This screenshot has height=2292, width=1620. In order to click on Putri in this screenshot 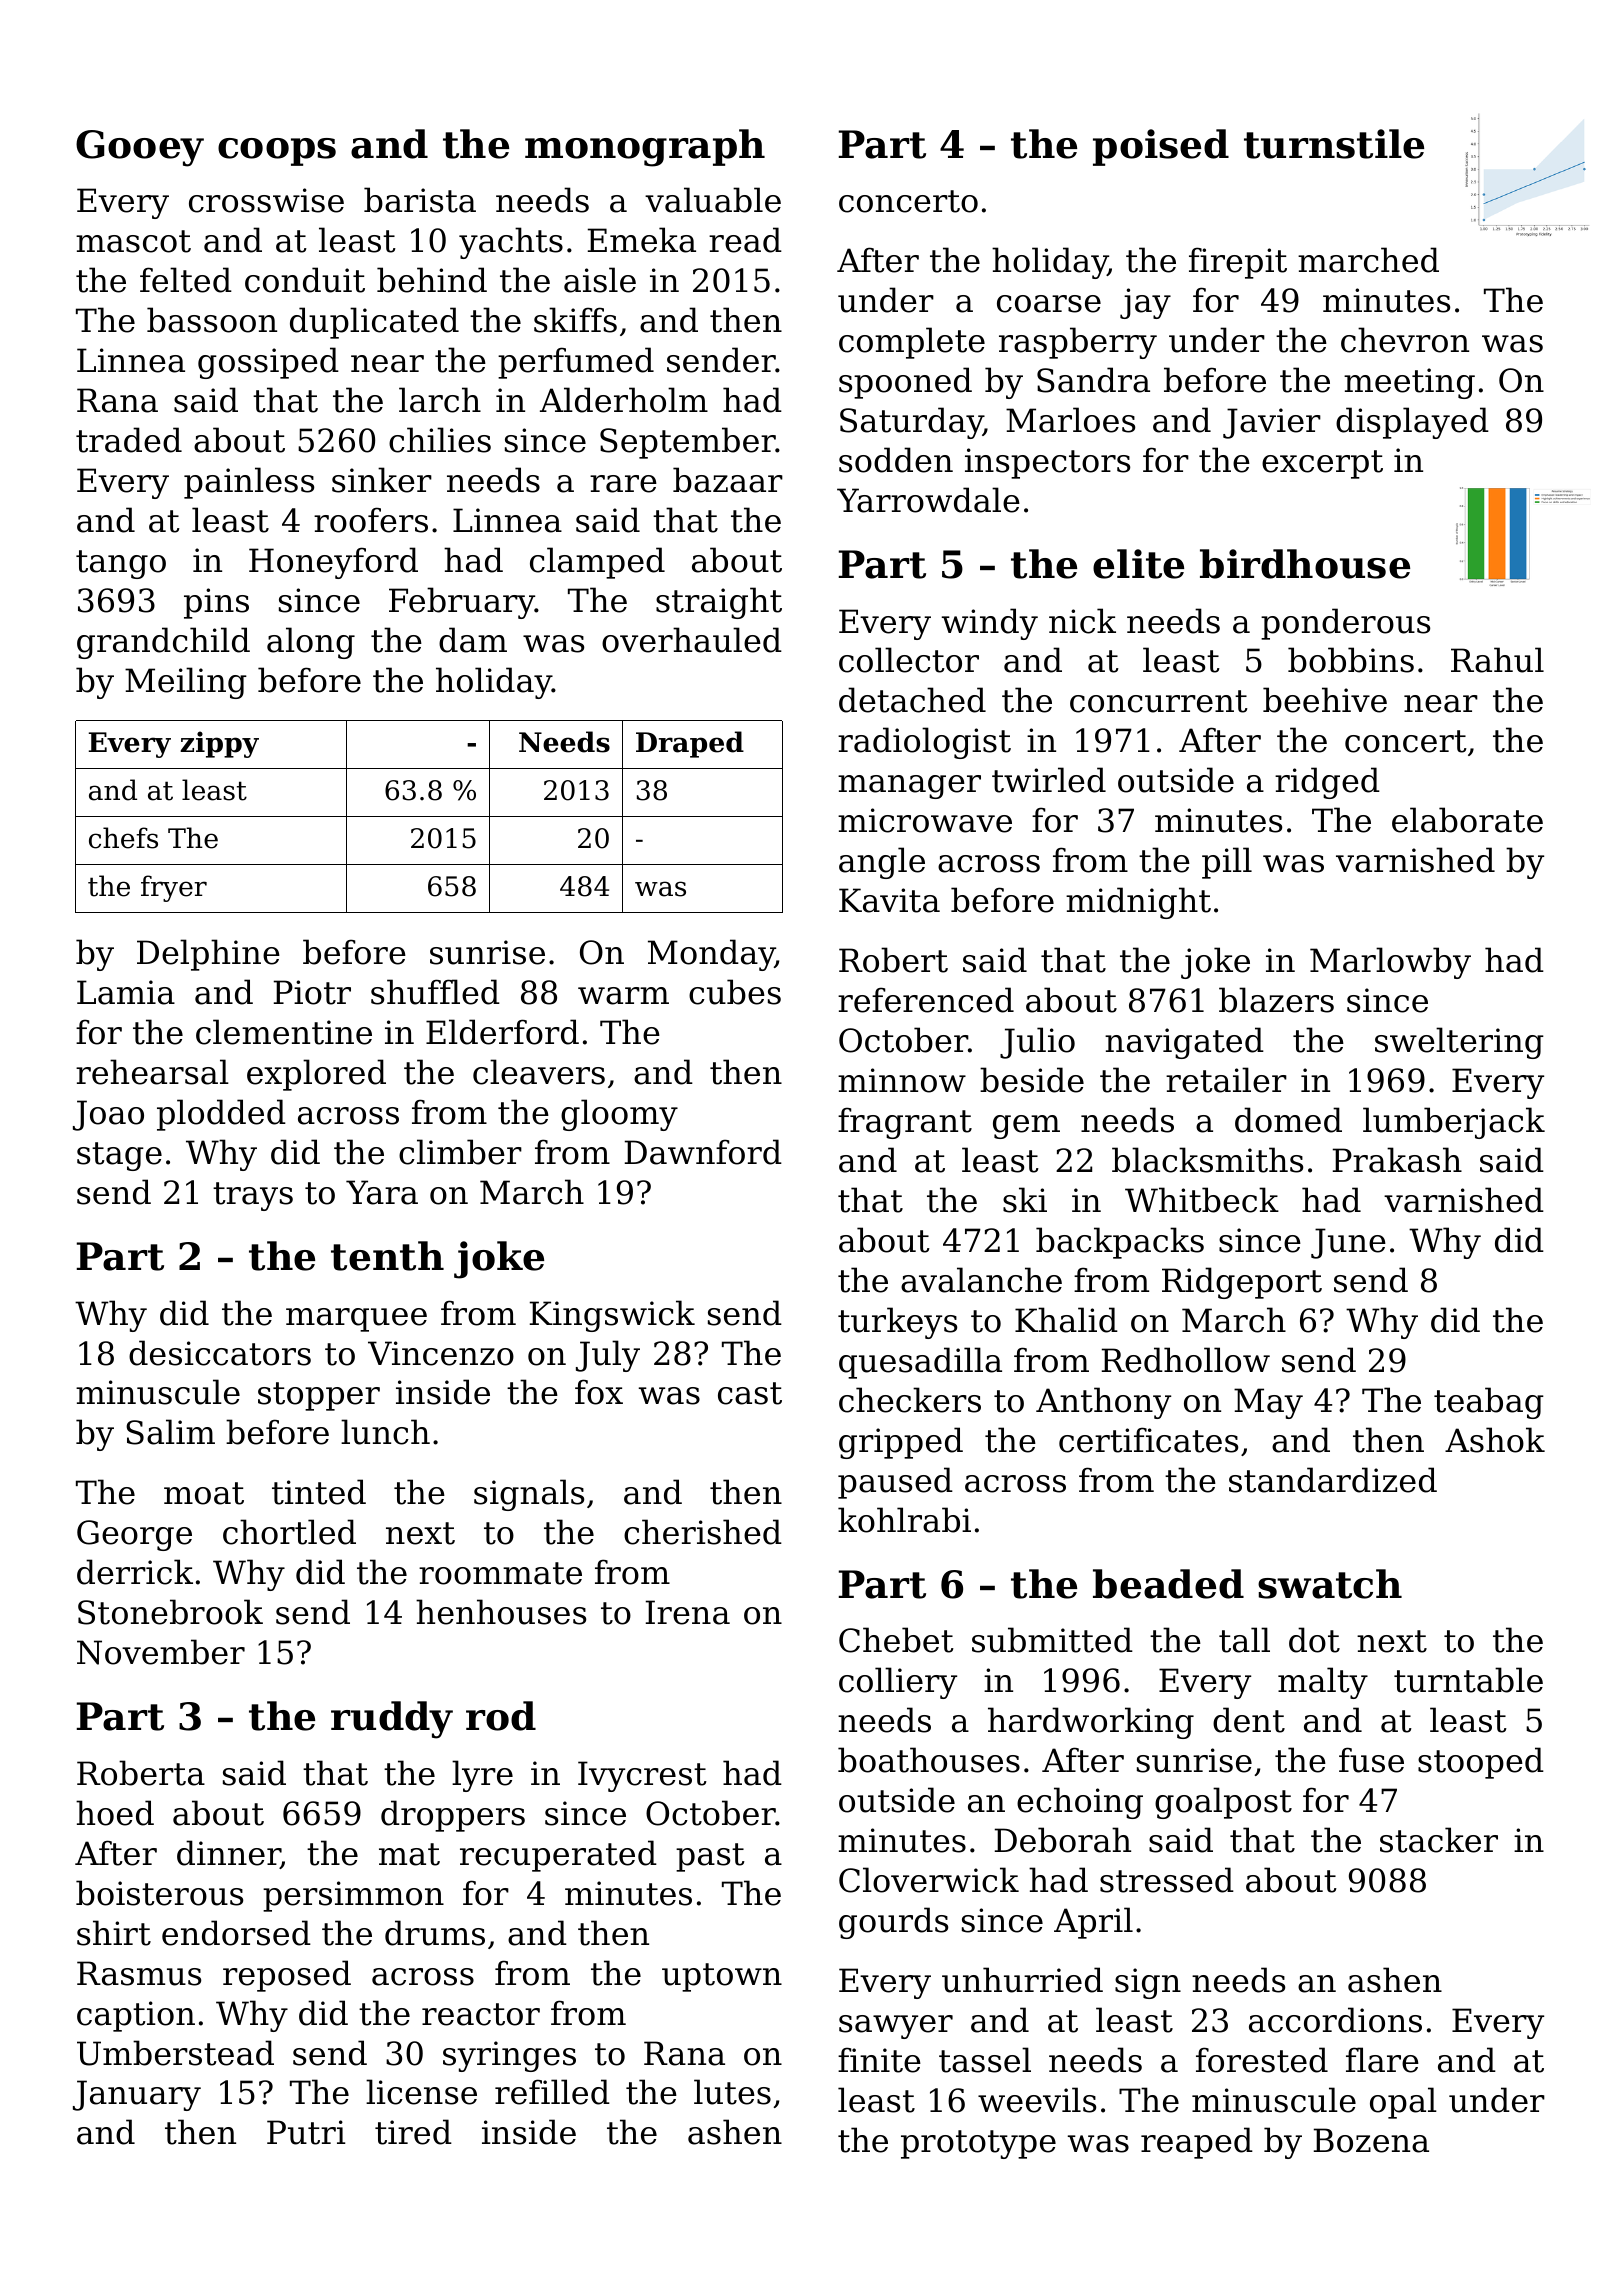, I will do `click(306, 2132)`.
